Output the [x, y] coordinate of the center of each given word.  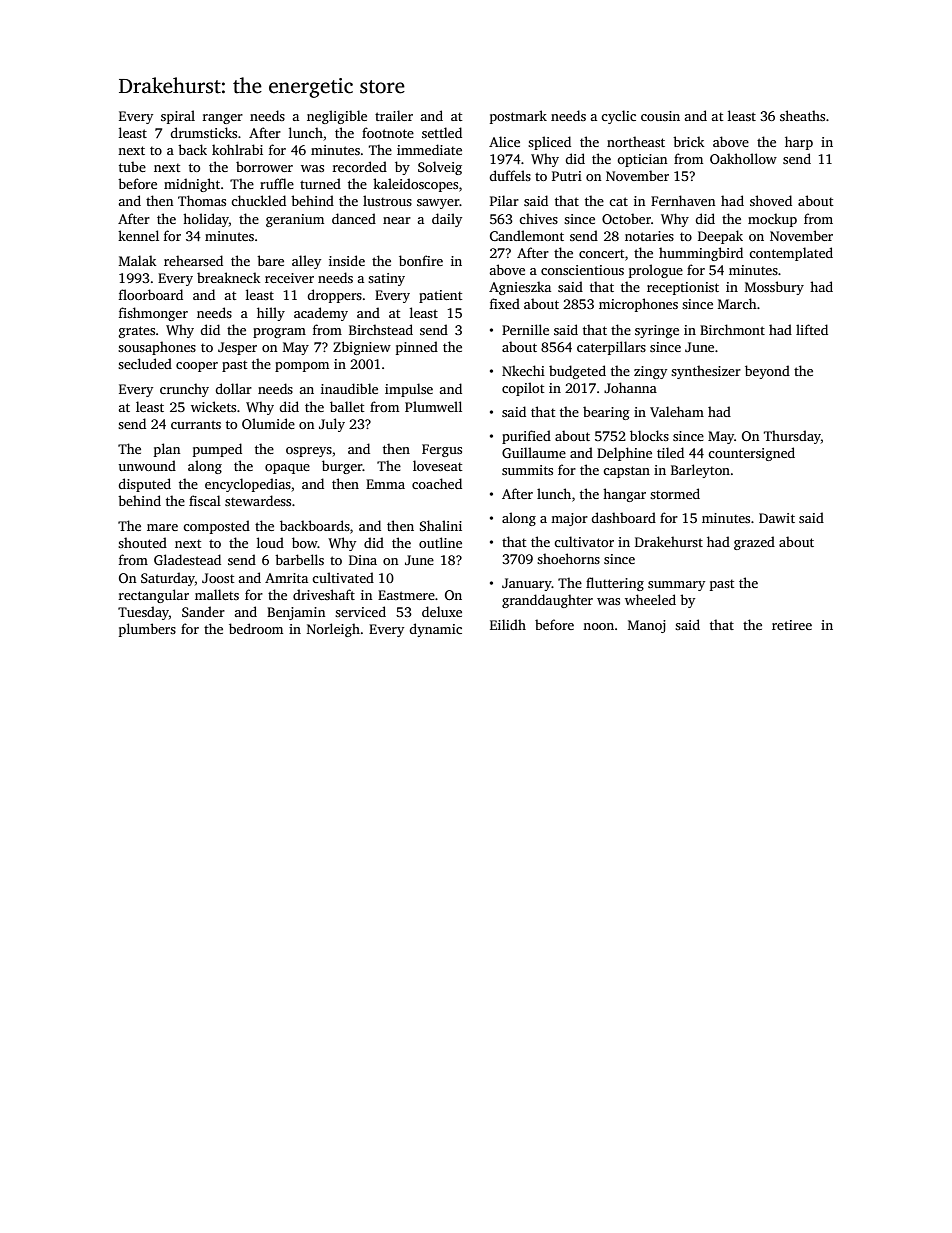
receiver [289, 278]
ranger [223, 119]
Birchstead [381, 329]
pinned [417, 348]
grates [137, 332]
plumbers [147, 630]
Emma [385, 484]
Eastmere [406, 595]
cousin [660, 116]
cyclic [618, 117]
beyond [767, 372]
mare [162, 527]
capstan [626, 472]
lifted [812, 329]
